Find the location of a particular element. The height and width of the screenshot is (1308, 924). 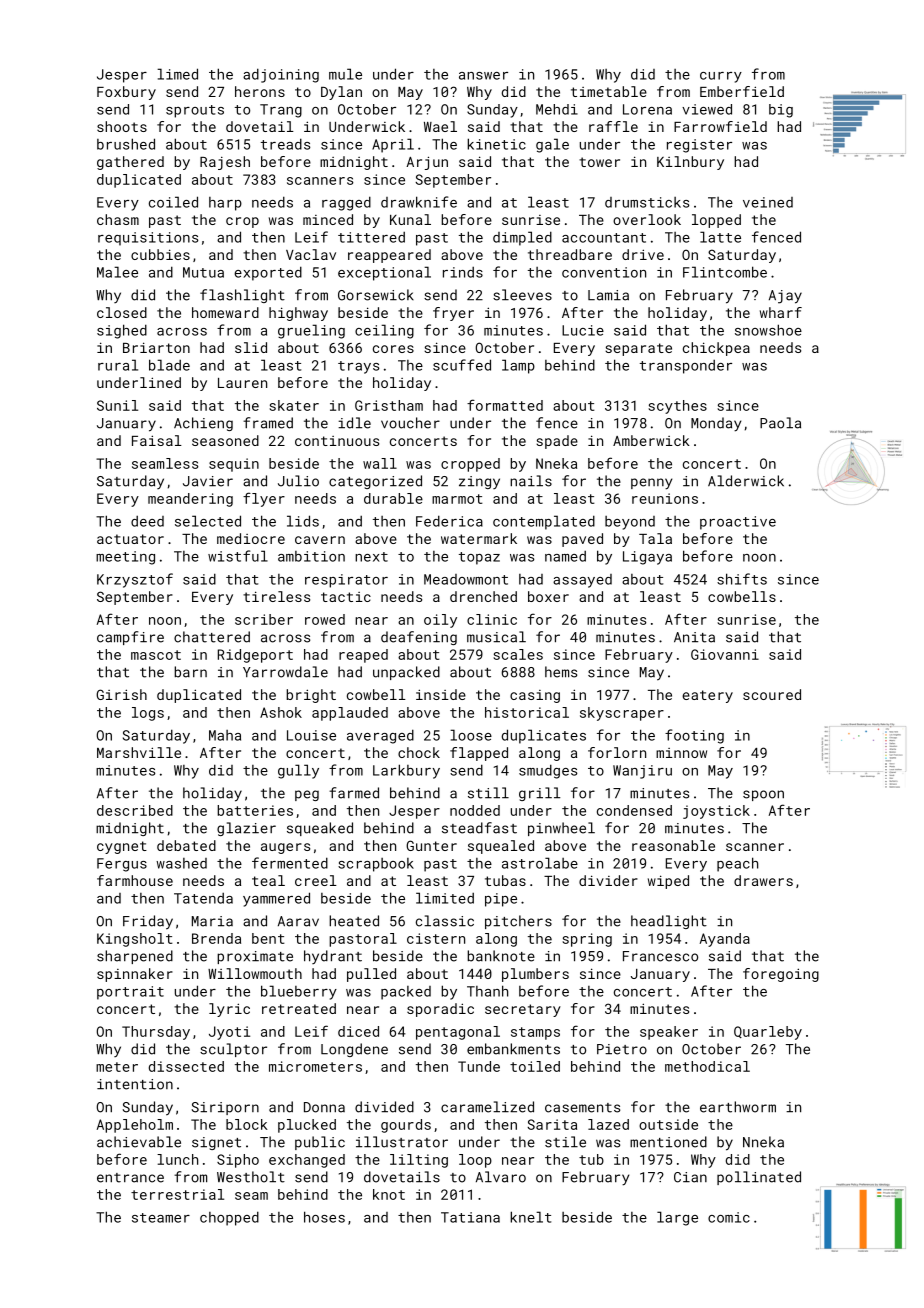

Alvaro is located at coordinates (501, 1177).
